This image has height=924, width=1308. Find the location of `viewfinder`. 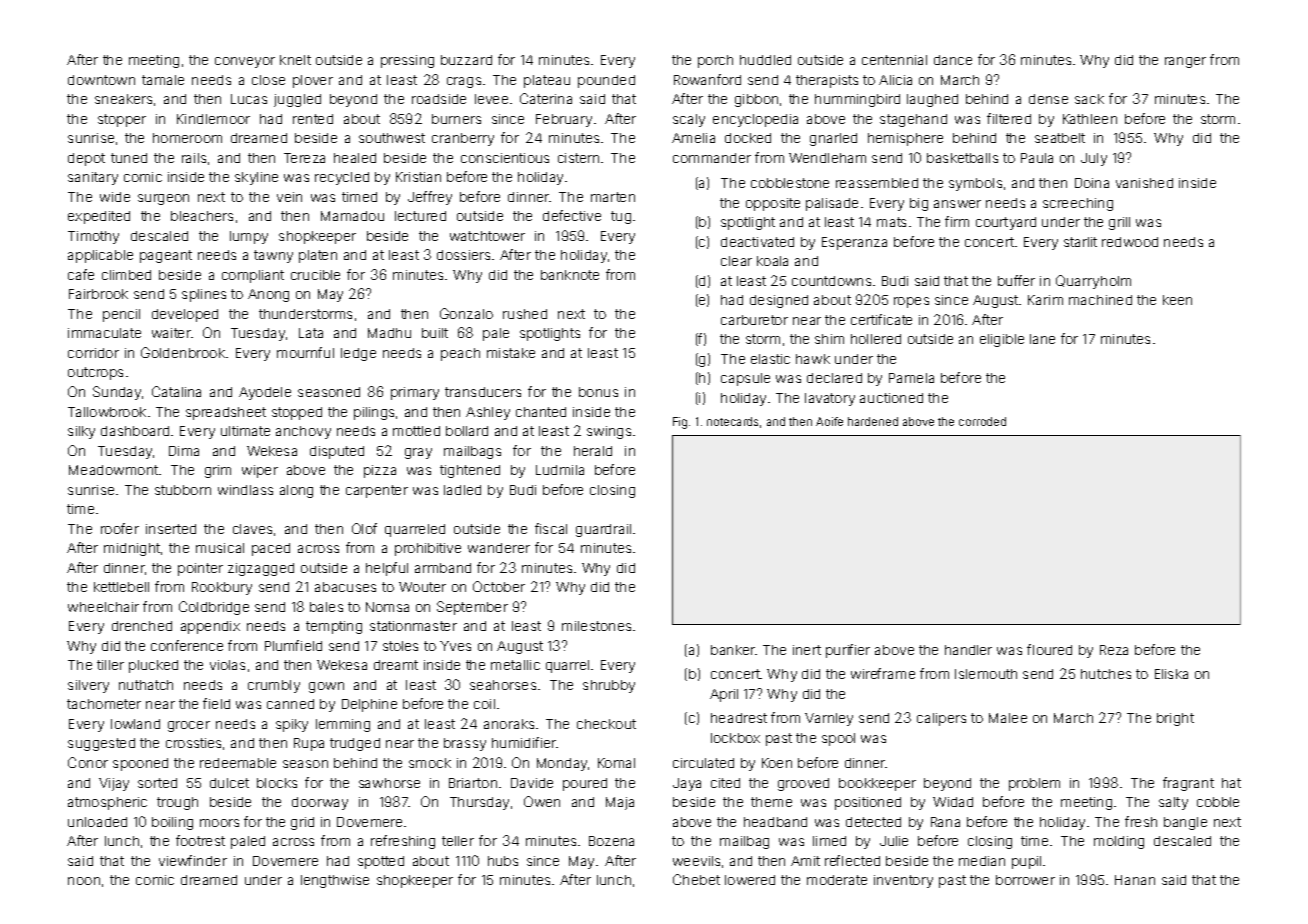

viewfinder is located at coordinates (193, 860).
